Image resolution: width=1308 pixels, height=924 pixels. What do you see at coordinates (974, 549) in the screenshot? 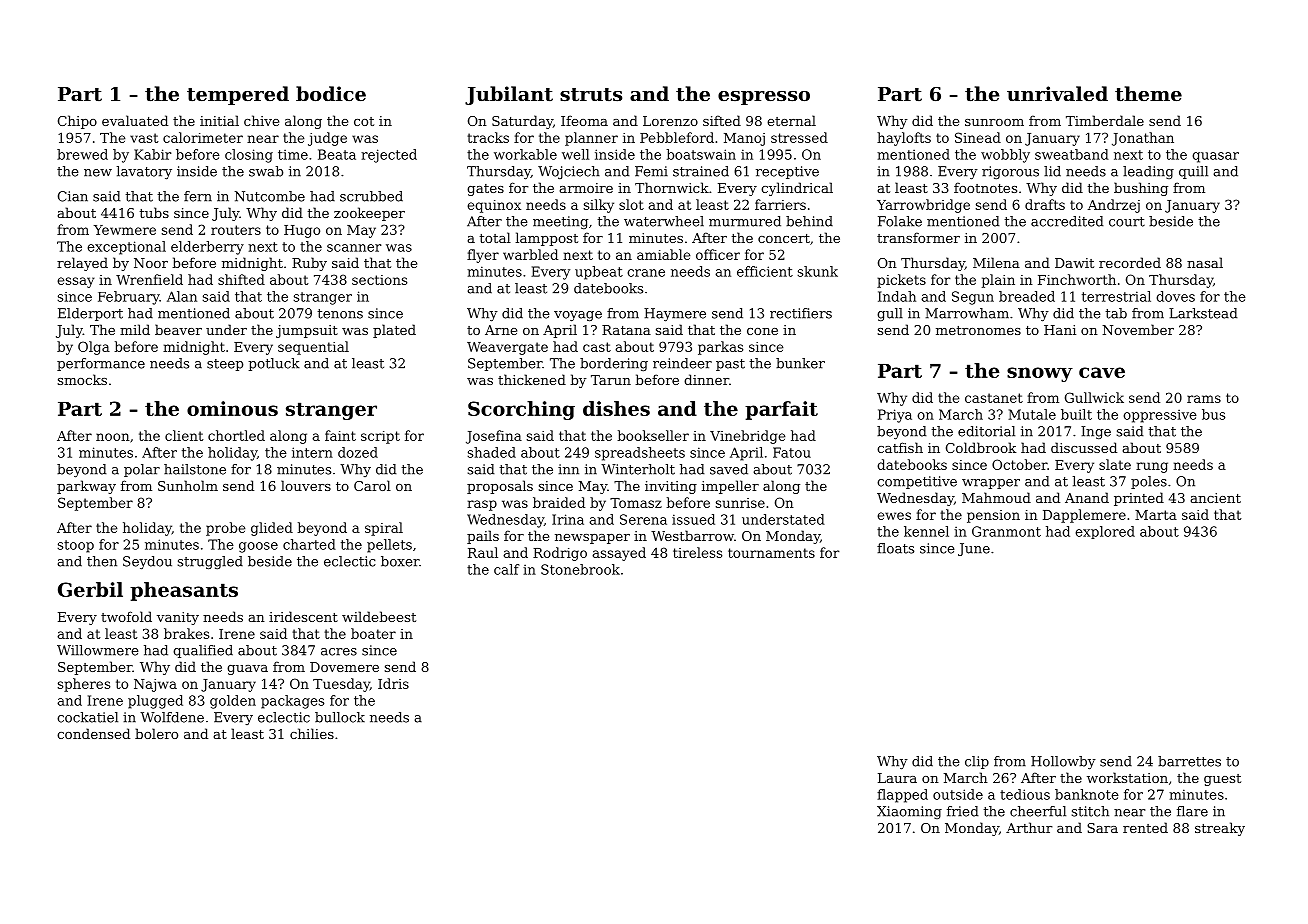
I see `June` at bounding box center [974, 549].
